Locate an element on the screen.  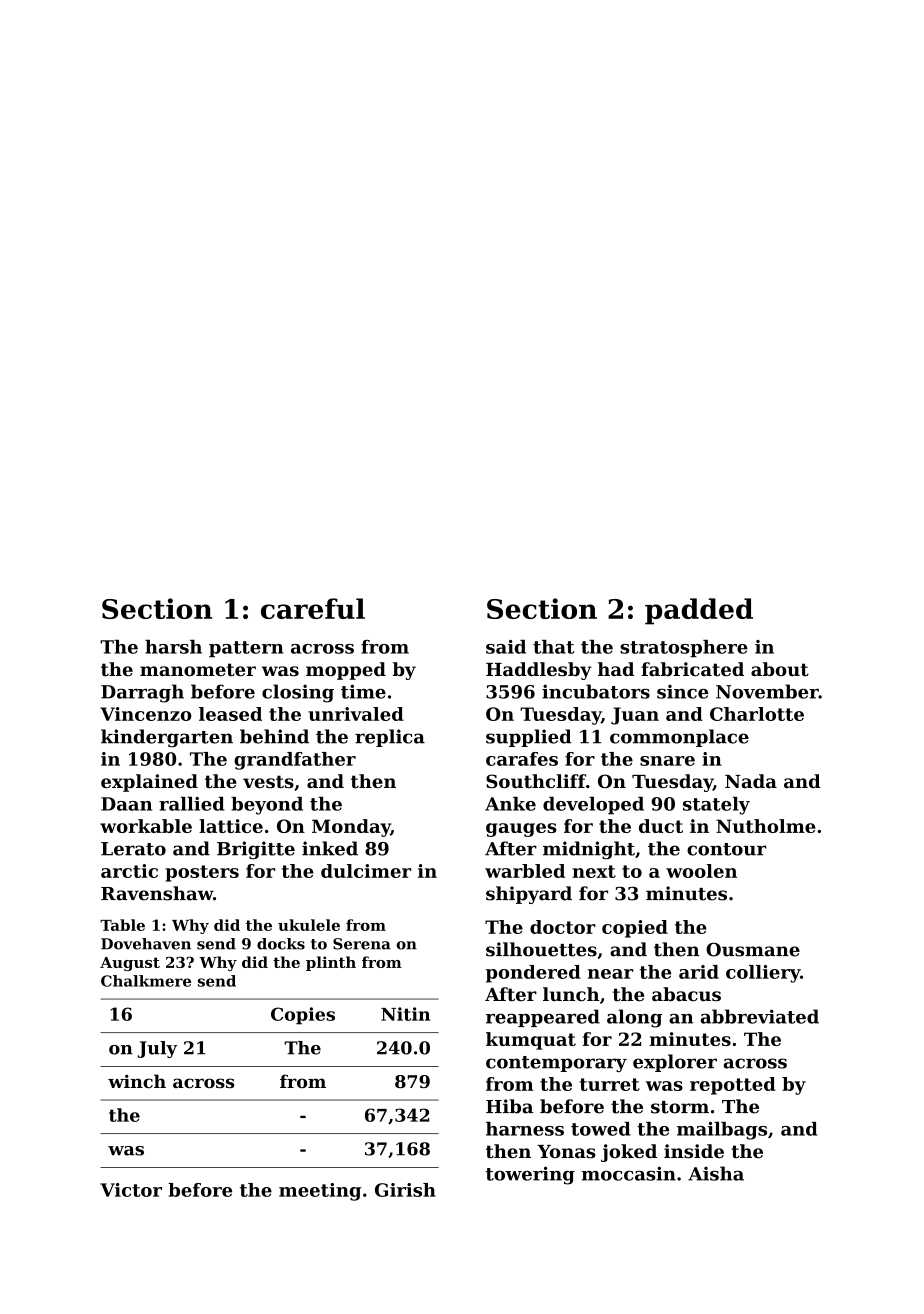
inside is located at coordinates (694, 1151).
